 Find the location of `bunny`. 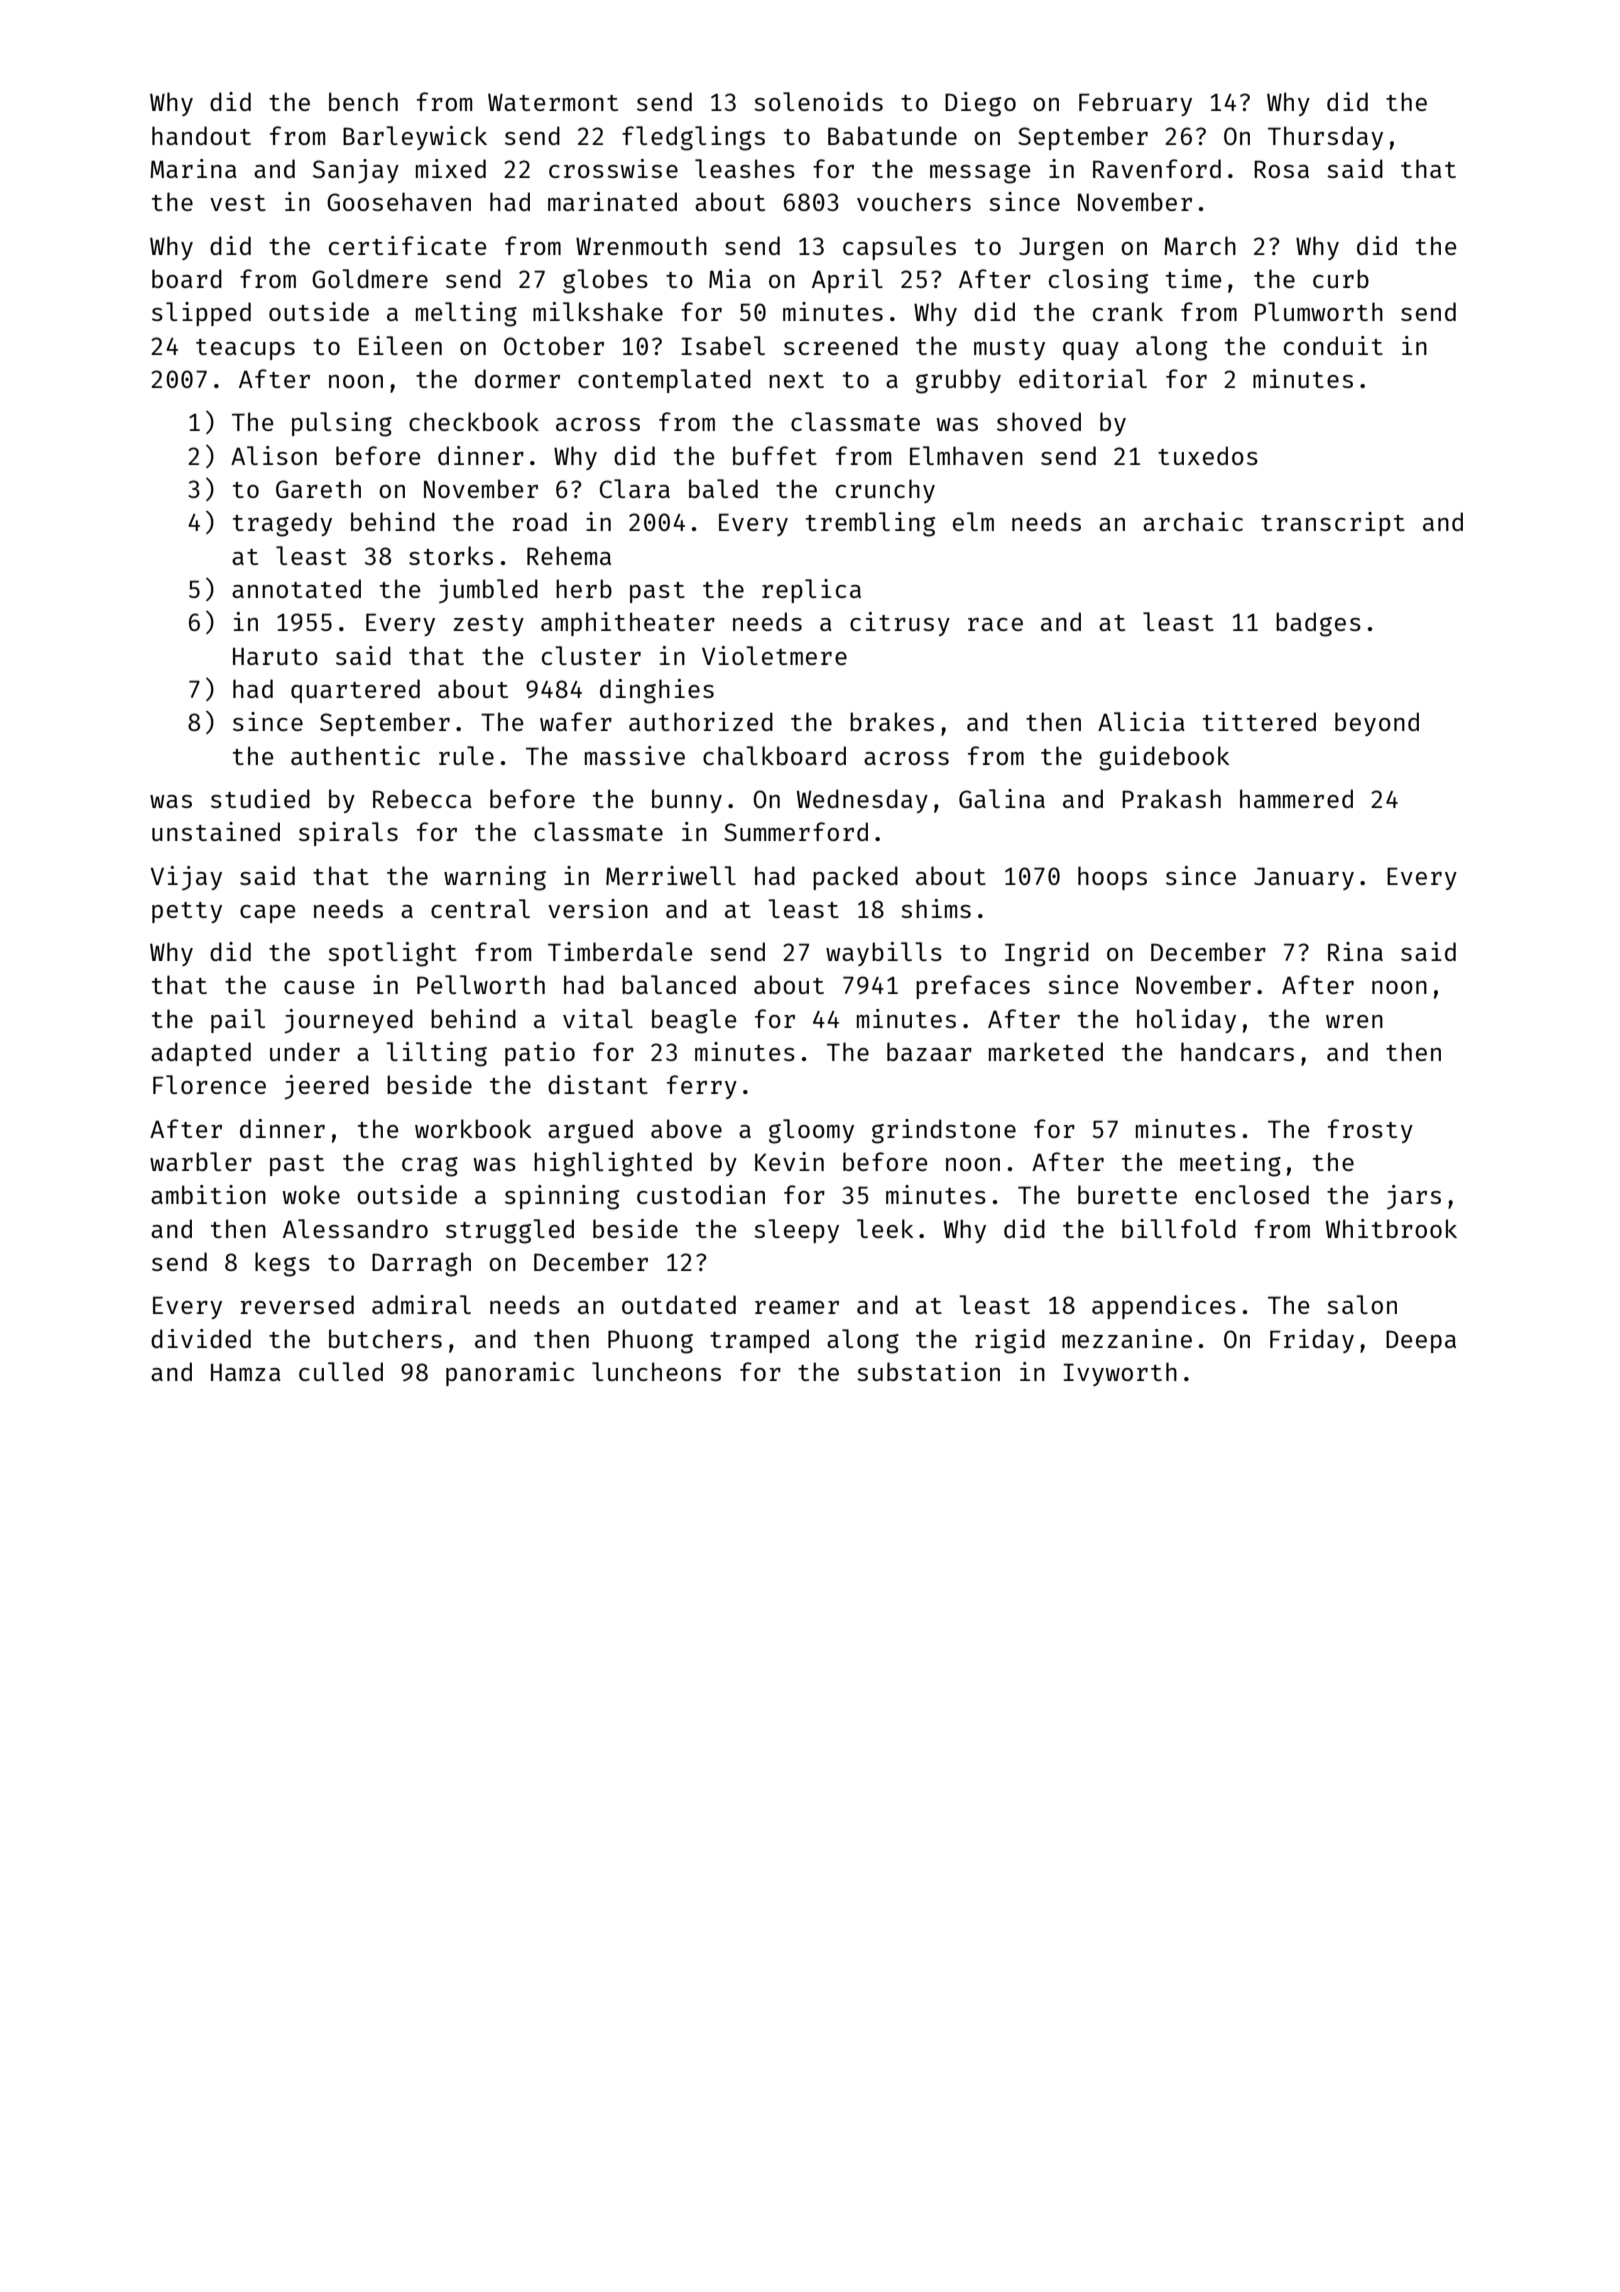

bunny is located at coordinates (687, 801).
